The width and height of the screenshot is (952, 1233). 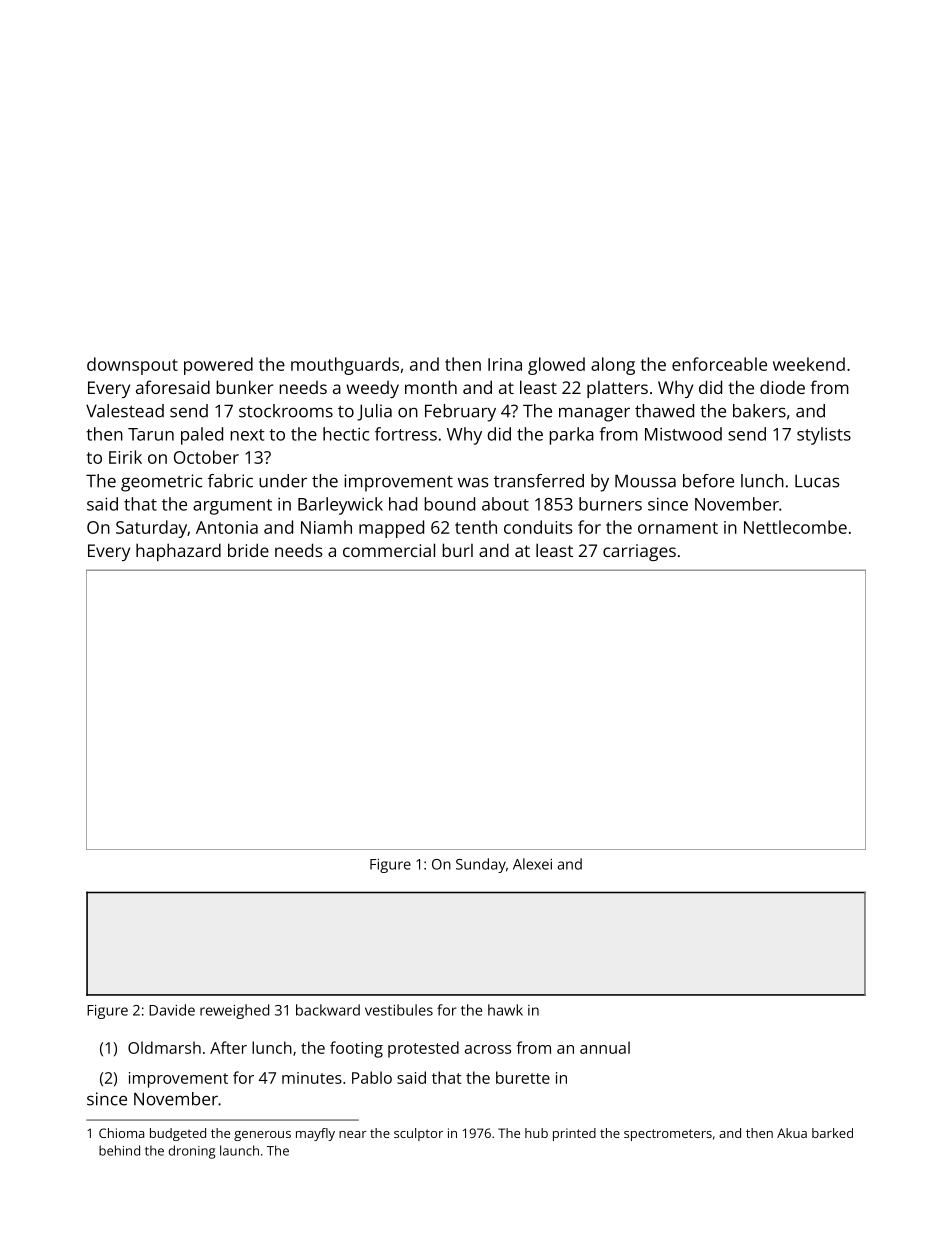 What do you see at coordinates (389, 550) in the screenshot?
I see `commercial` at bounding box center [389, 550].
